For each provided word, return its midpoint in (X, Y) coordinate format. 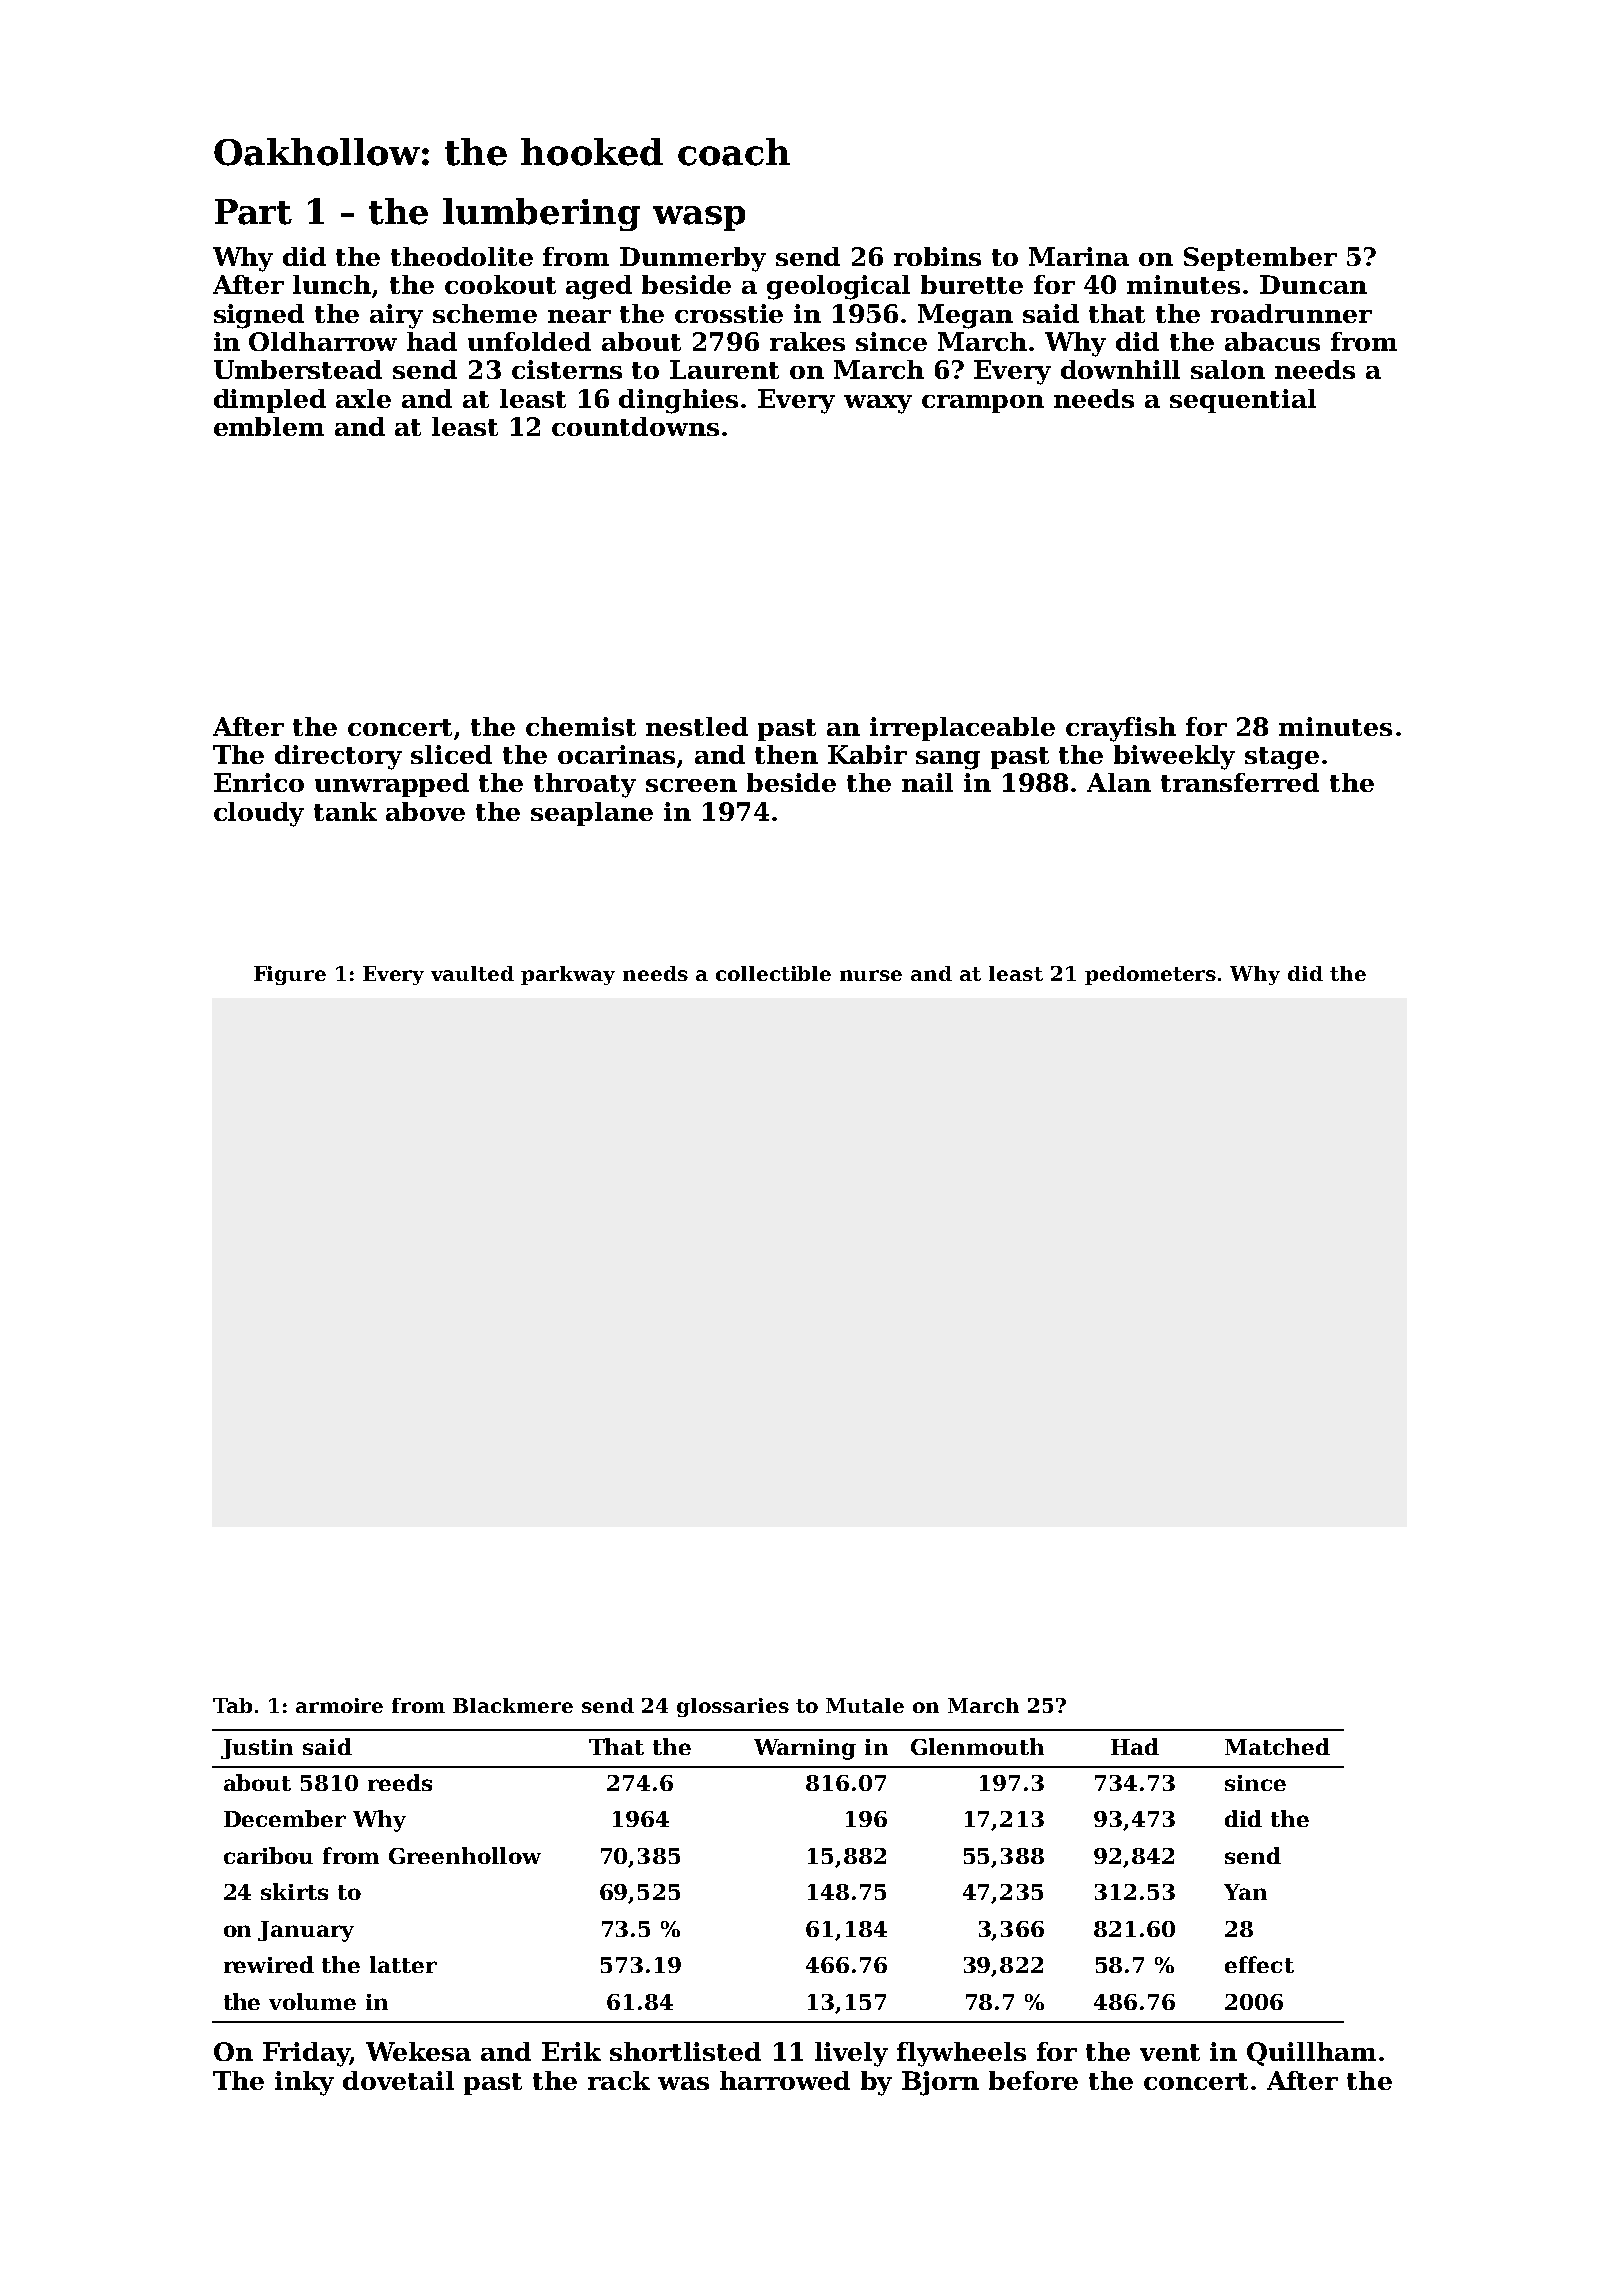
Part (253, 212)
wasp (699, 218)
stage (1282, 758)
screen (691, 785)
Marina (1079, 256)
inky (304, 2083)
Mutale (865, 1705)
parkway (568, 975)
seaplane (592, 814)
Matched (1277, 1746)
